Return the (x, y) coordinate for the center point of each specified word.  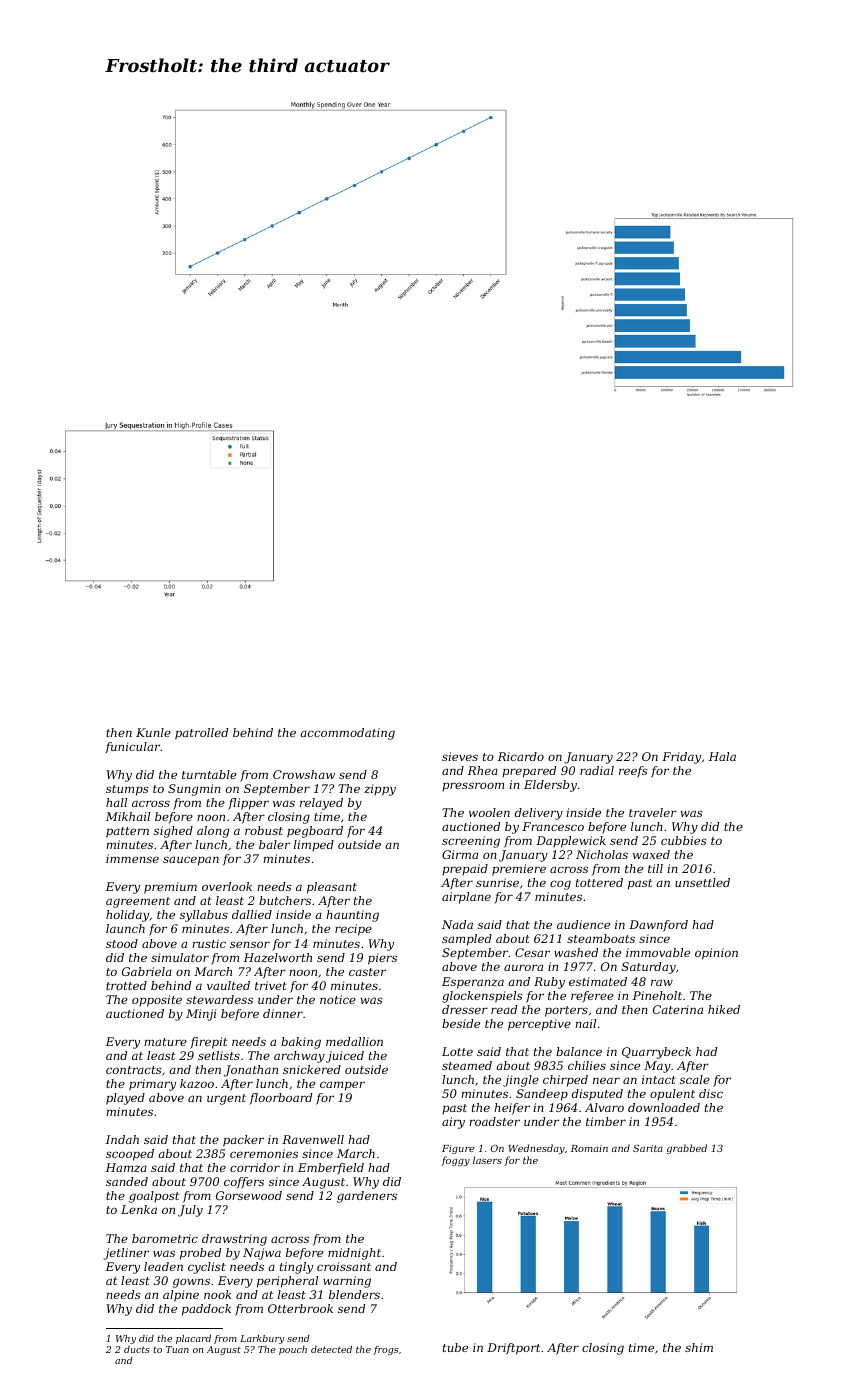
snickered (312, 1069)
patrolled (201, 734)
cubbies (684, 840)
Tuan (177, 1349)
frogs (385, 1350)
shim (699, 1347)
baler (274, 844)
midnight (354, 1254)
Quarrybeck (656, 1053)
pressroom (473, 787)
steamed (467, 1065)
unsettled (702, 882)
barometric (165, 1238)
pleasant (332, 888)
